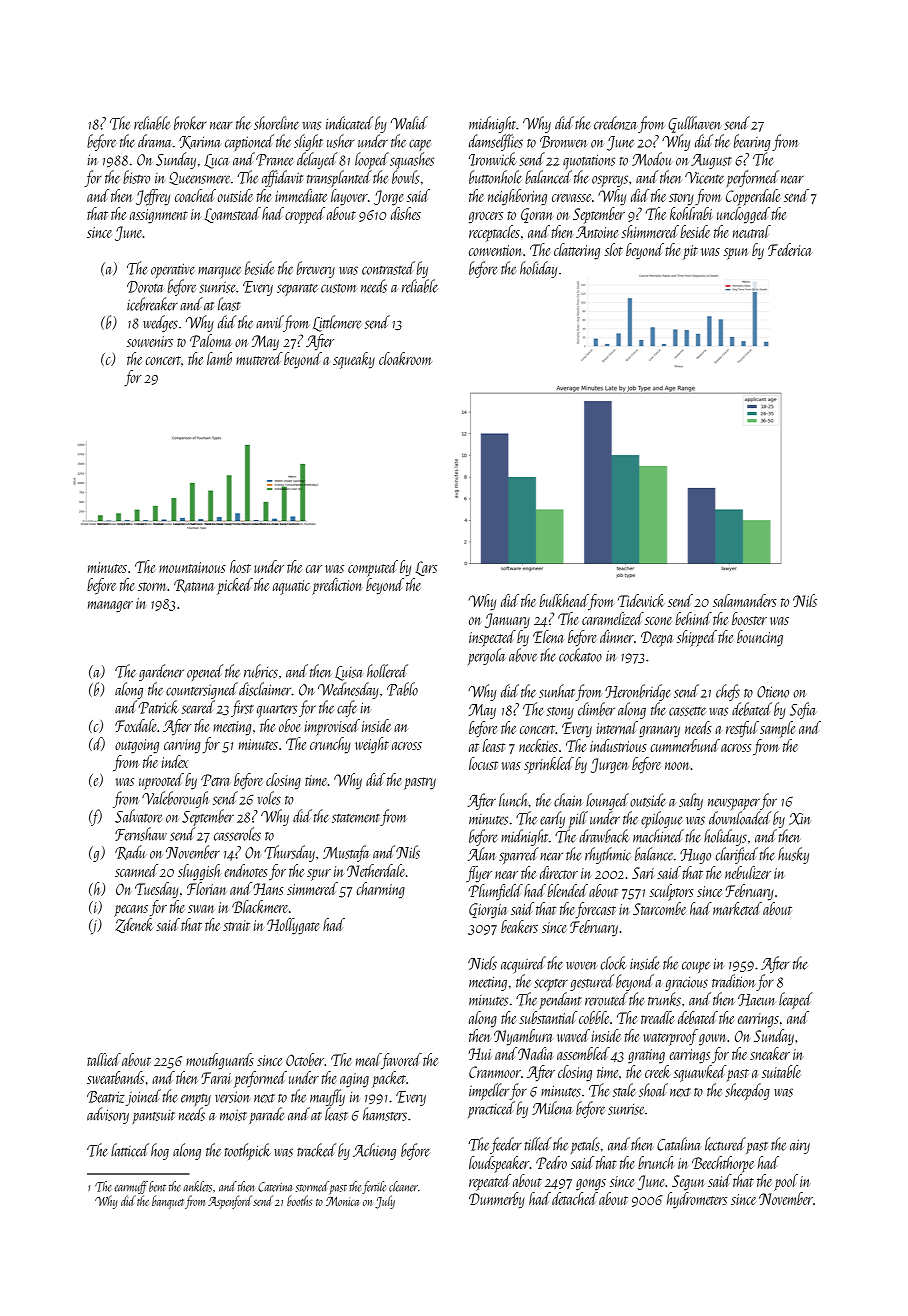 The image size is (908, 1316). Describe the element at coordinates (496, 250) in the screenshot. I see `convention` at that location.
